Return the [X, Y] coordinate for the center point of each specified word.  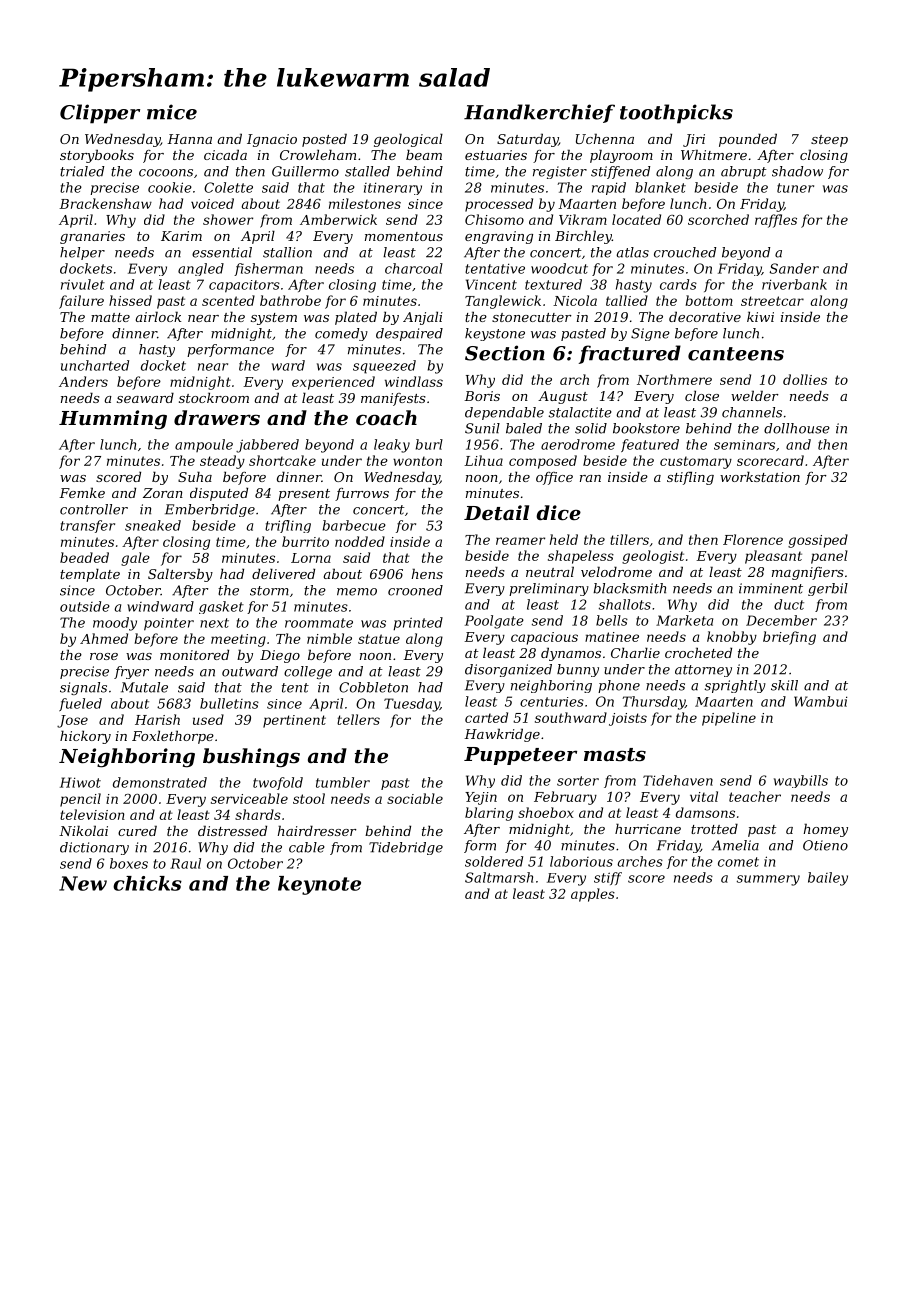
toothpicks [676, 114]
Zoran [163, 493]
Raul [185, 863]
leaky [392, 446]
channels [752, 412]
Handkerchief [539, 113]
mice [172, 112]
